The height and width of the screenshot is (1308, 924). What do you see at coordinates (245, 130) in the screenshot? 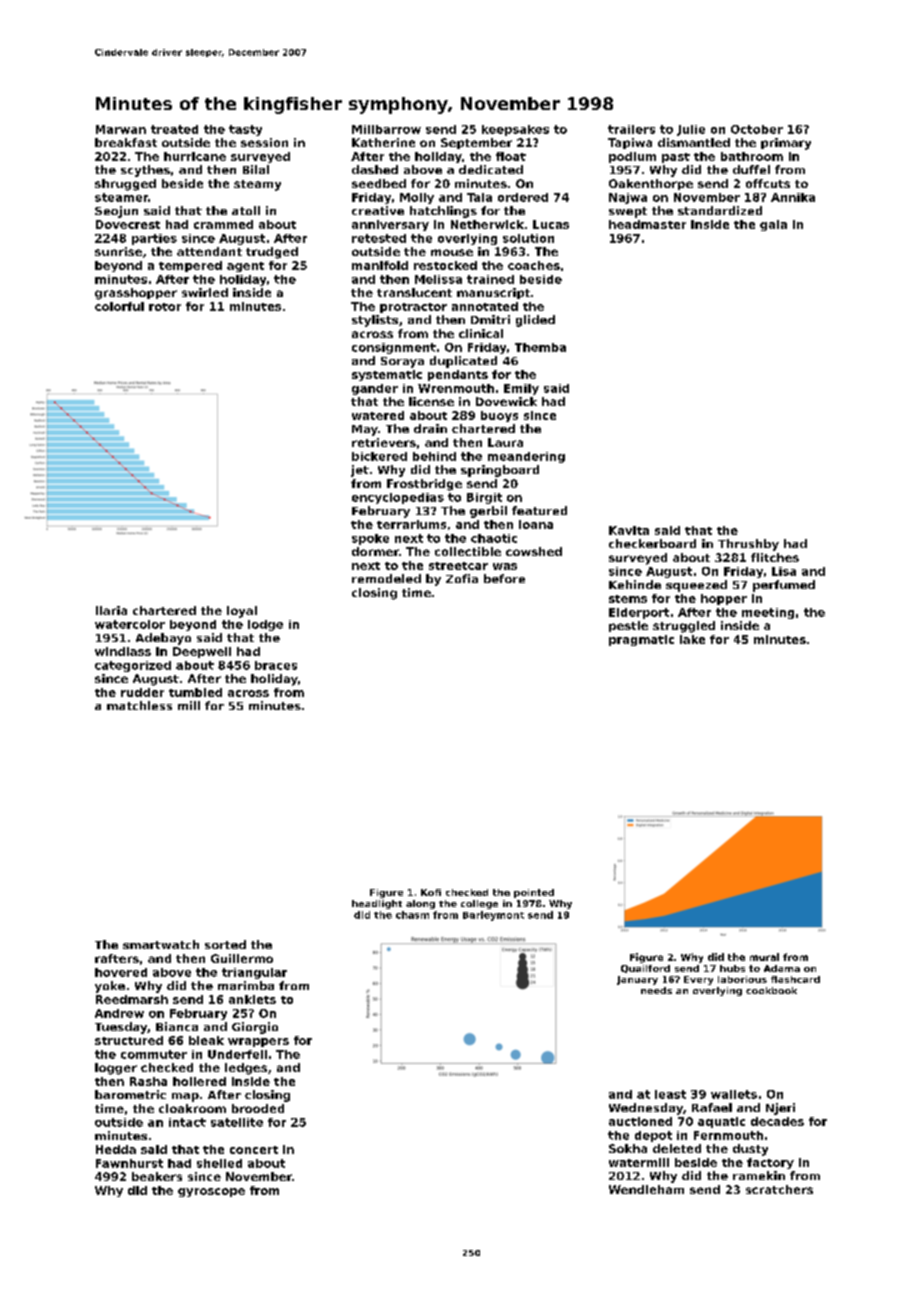
I see `tasty` at bounding box center [245, 130].
